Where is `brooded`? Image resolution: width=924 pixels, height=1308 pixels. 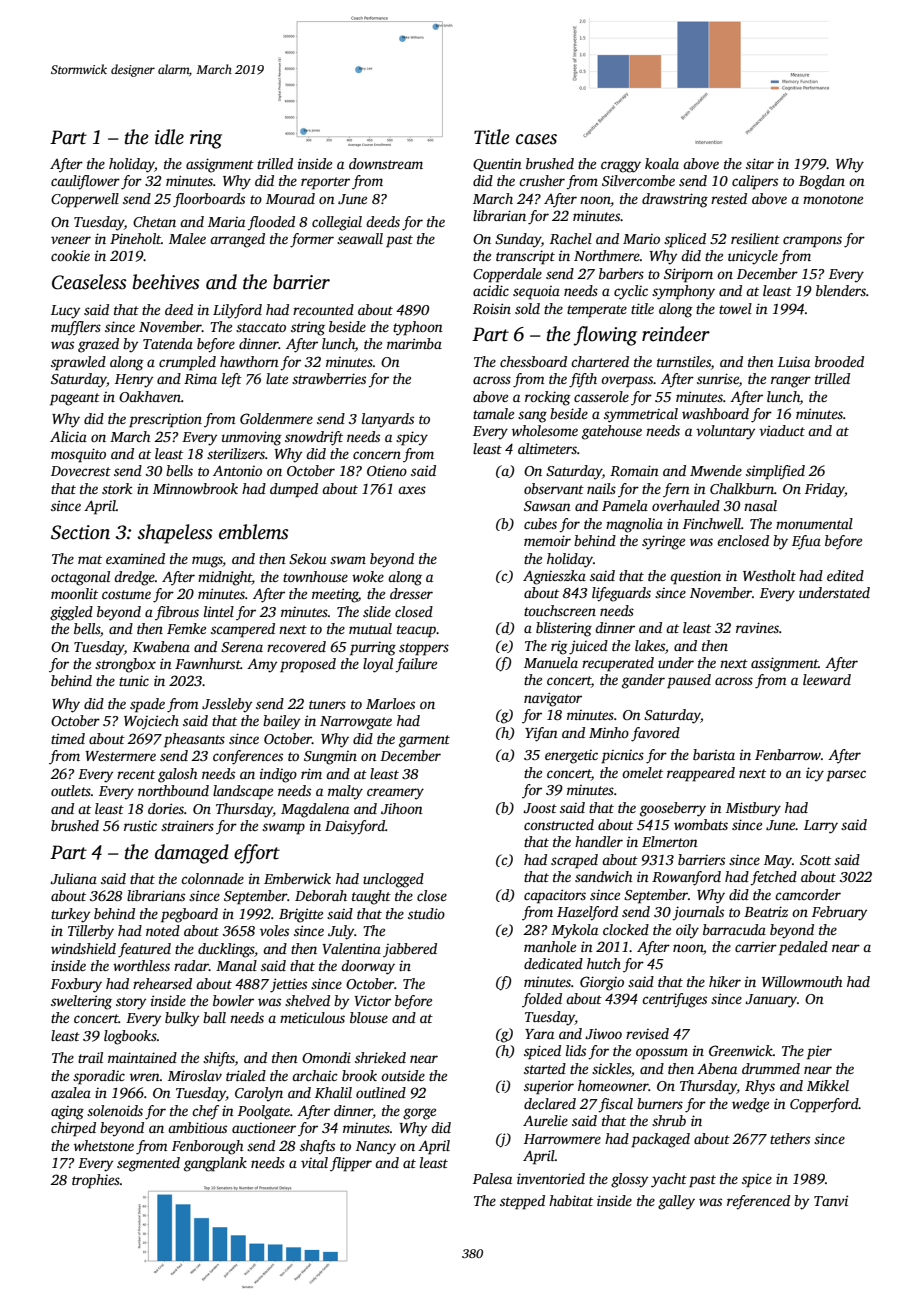 brooded is located at coordinates (839, 361).
